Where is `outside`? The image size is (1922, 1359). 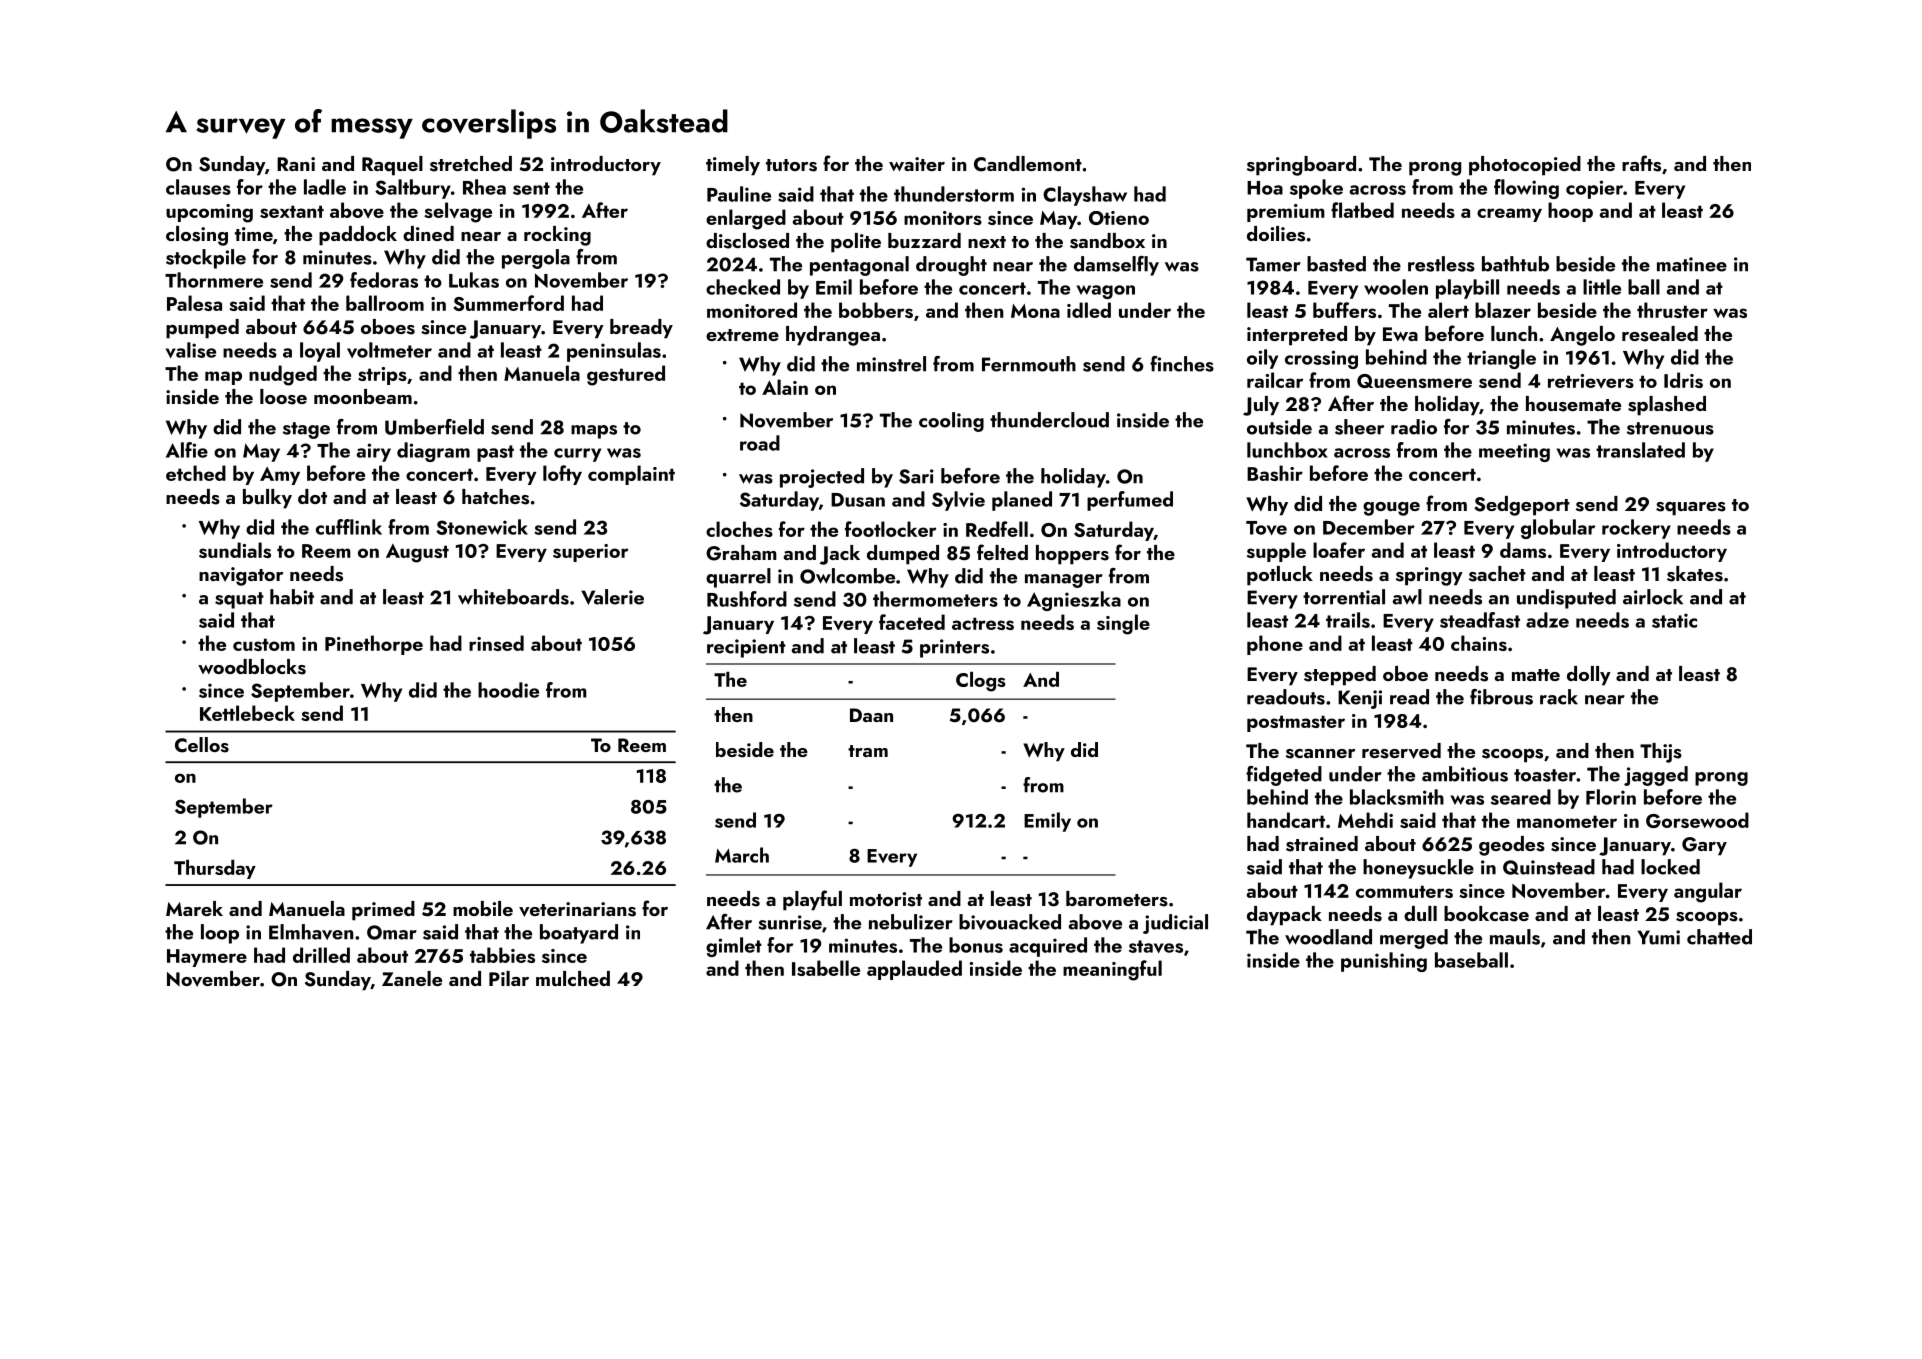
outside is located at coordinates (1279, 427).
